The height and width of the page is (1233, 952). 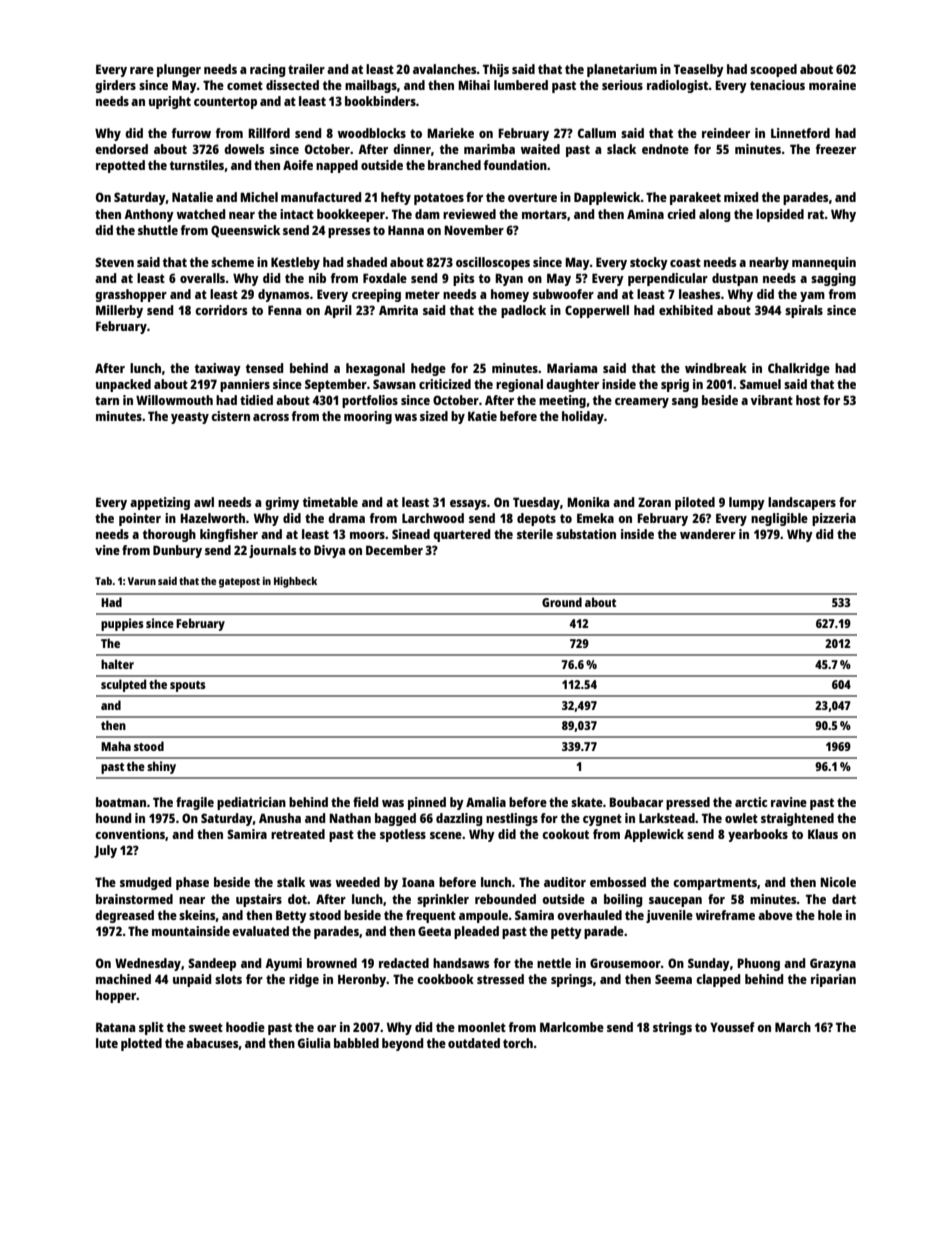 I want to click on avalanches, so click(x=445, y=69).
